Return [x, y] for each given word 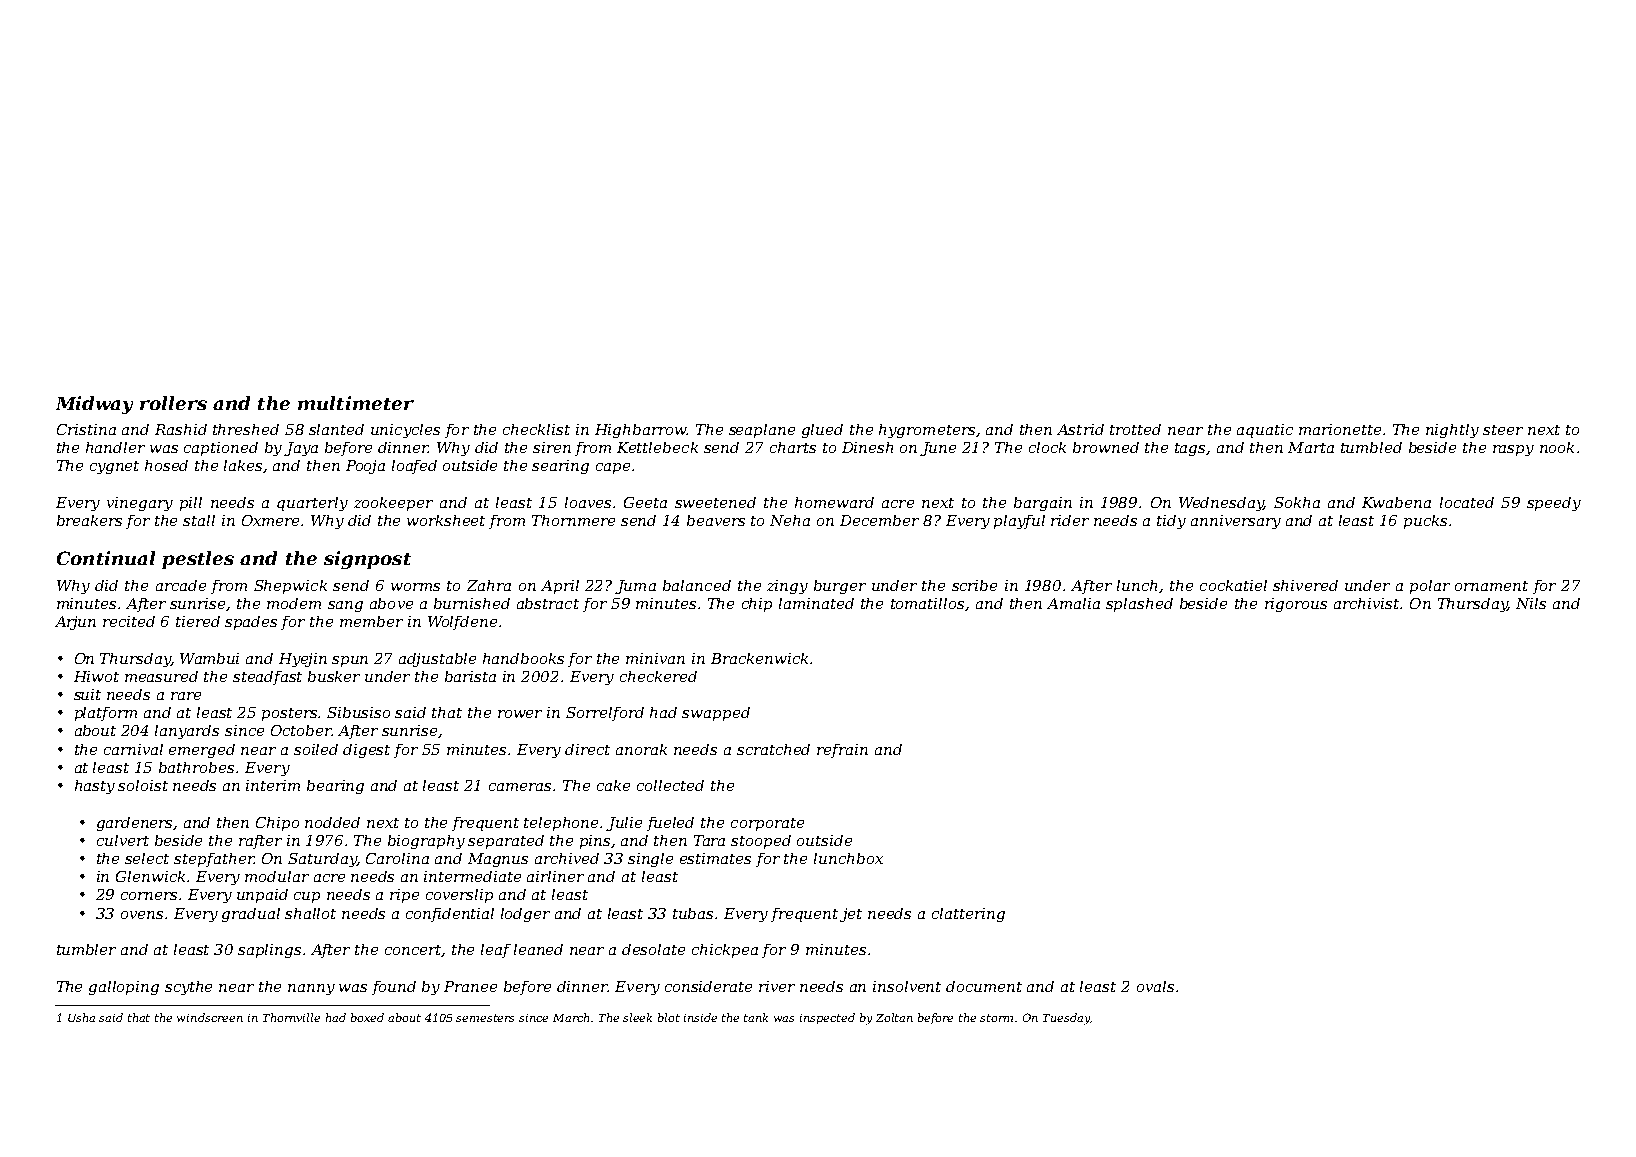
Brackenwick [759, 658]
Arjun [75, 623]
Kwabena [1396, 502]
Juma [635, 587]
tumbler [86, 949]
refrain [842, 751]
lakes [244, 466]
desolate [653, 949]
